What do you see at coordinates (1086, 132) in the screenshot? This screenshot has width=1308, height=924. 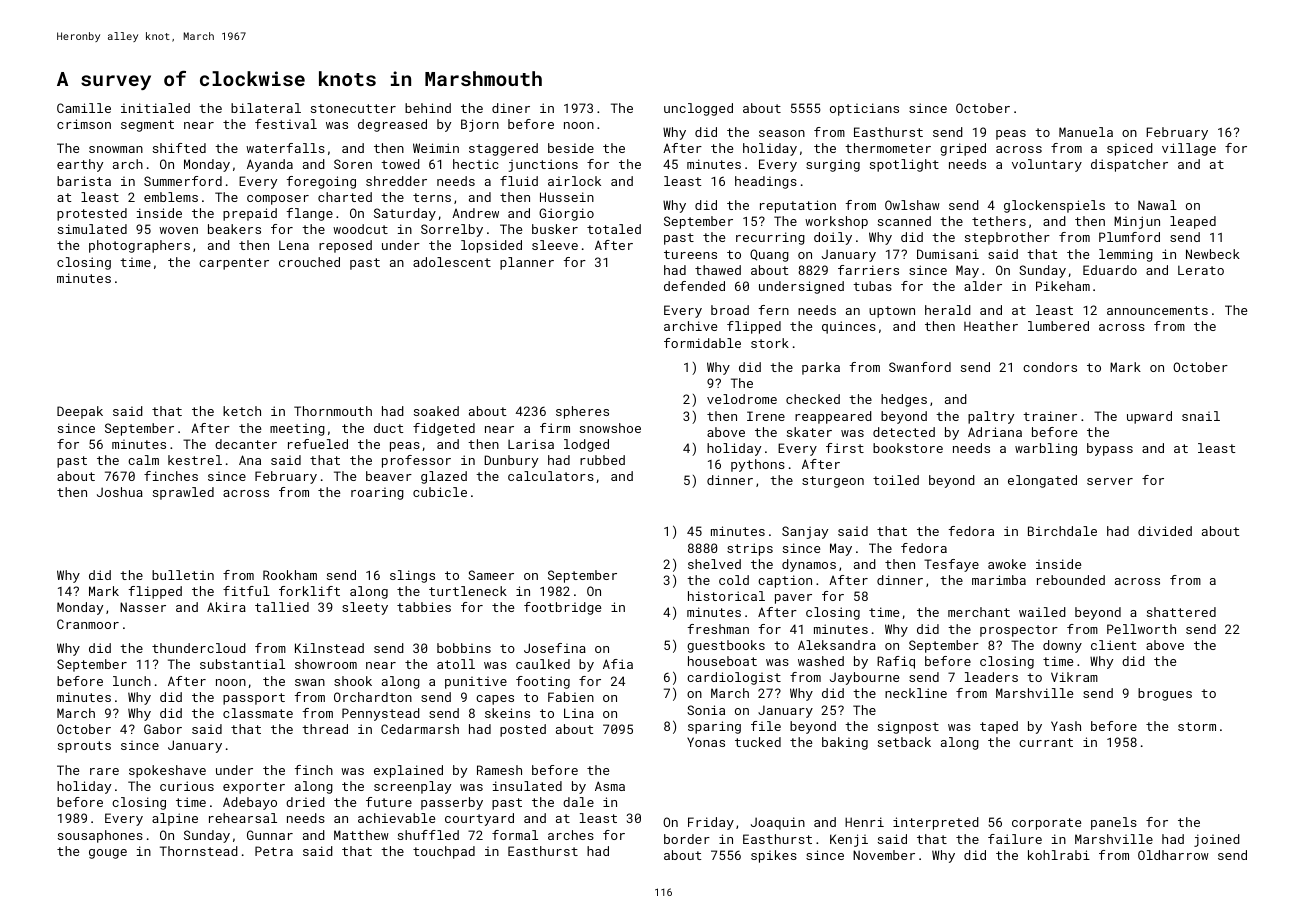 I see `Manuela` at bounding box center [1086, 132].
